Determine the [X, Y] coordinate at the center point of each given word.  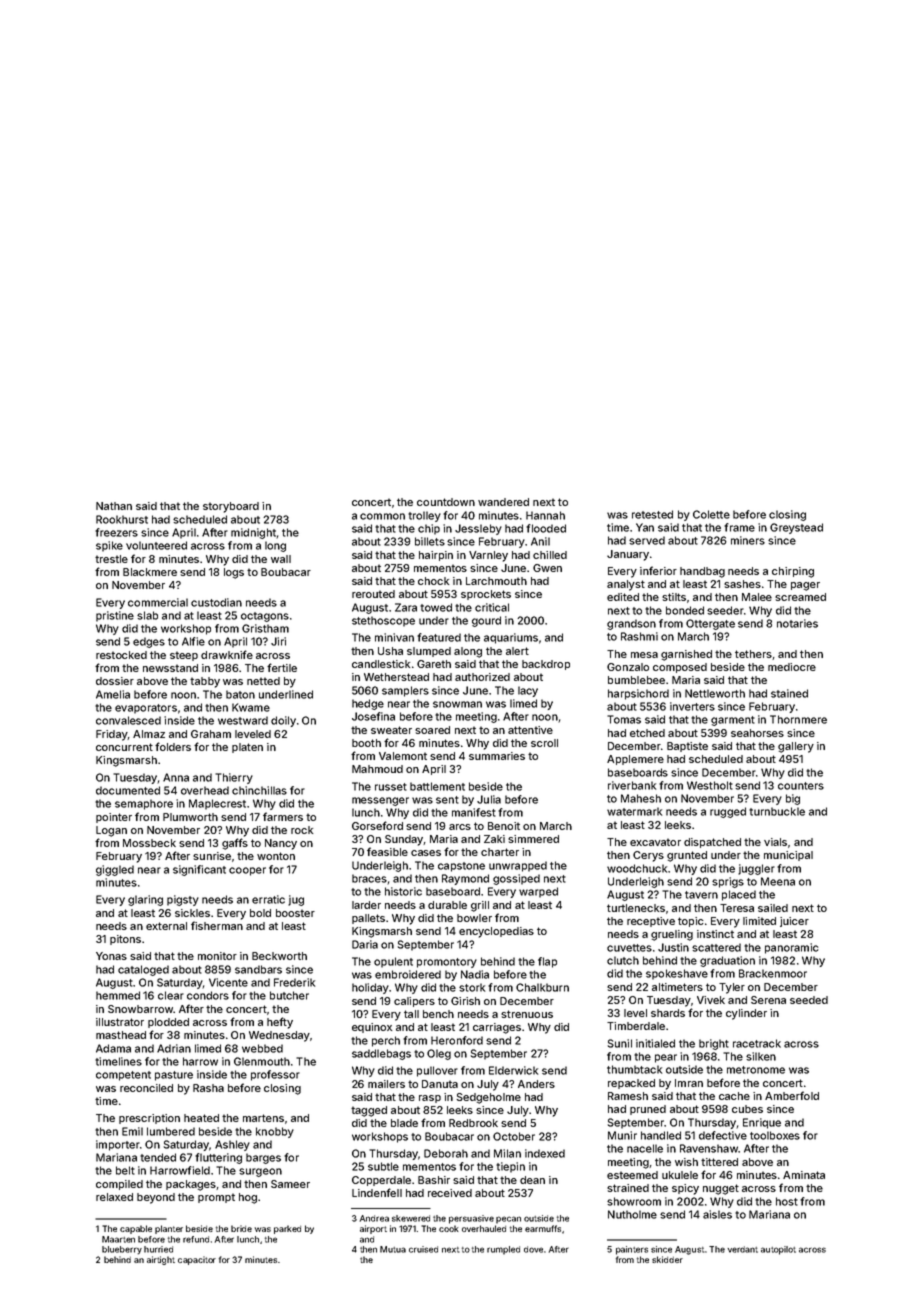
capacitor [197, 1260]
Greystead [796, 528]
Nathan [114, 506]
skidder [667, 1259]
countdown [446, 502]
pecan [508, 1220]
